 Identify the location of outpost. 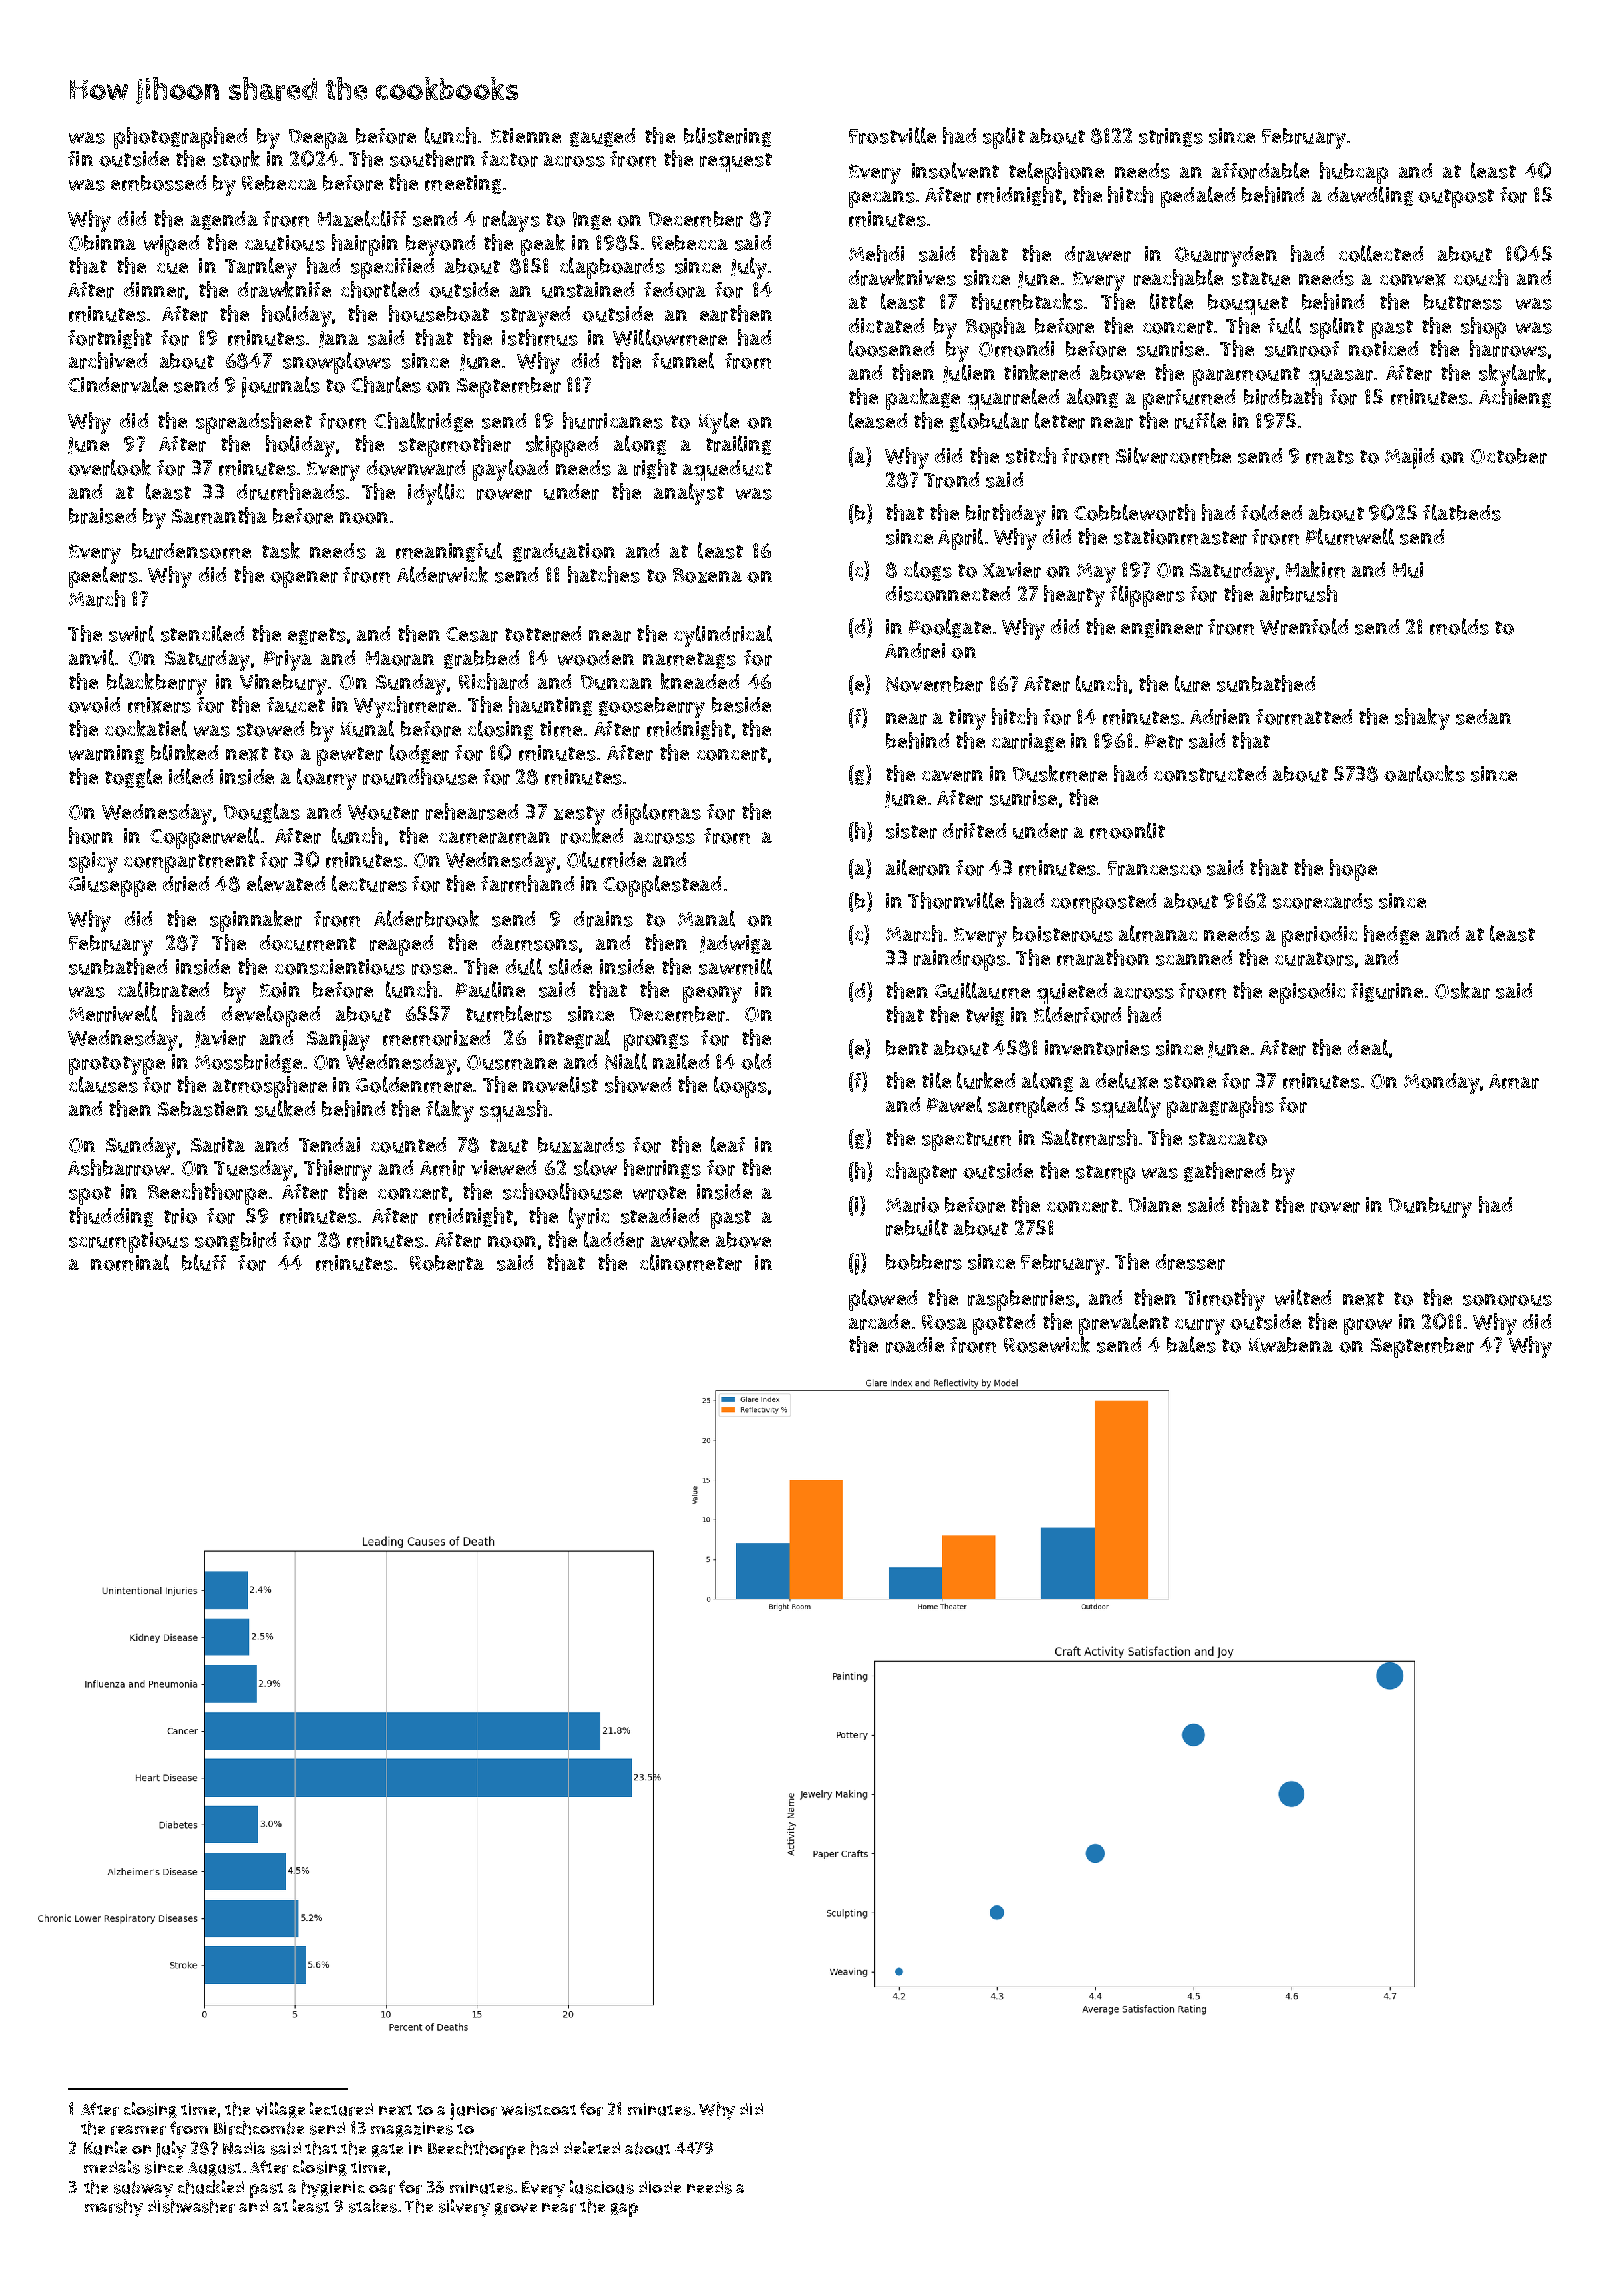
(1456, 198).
